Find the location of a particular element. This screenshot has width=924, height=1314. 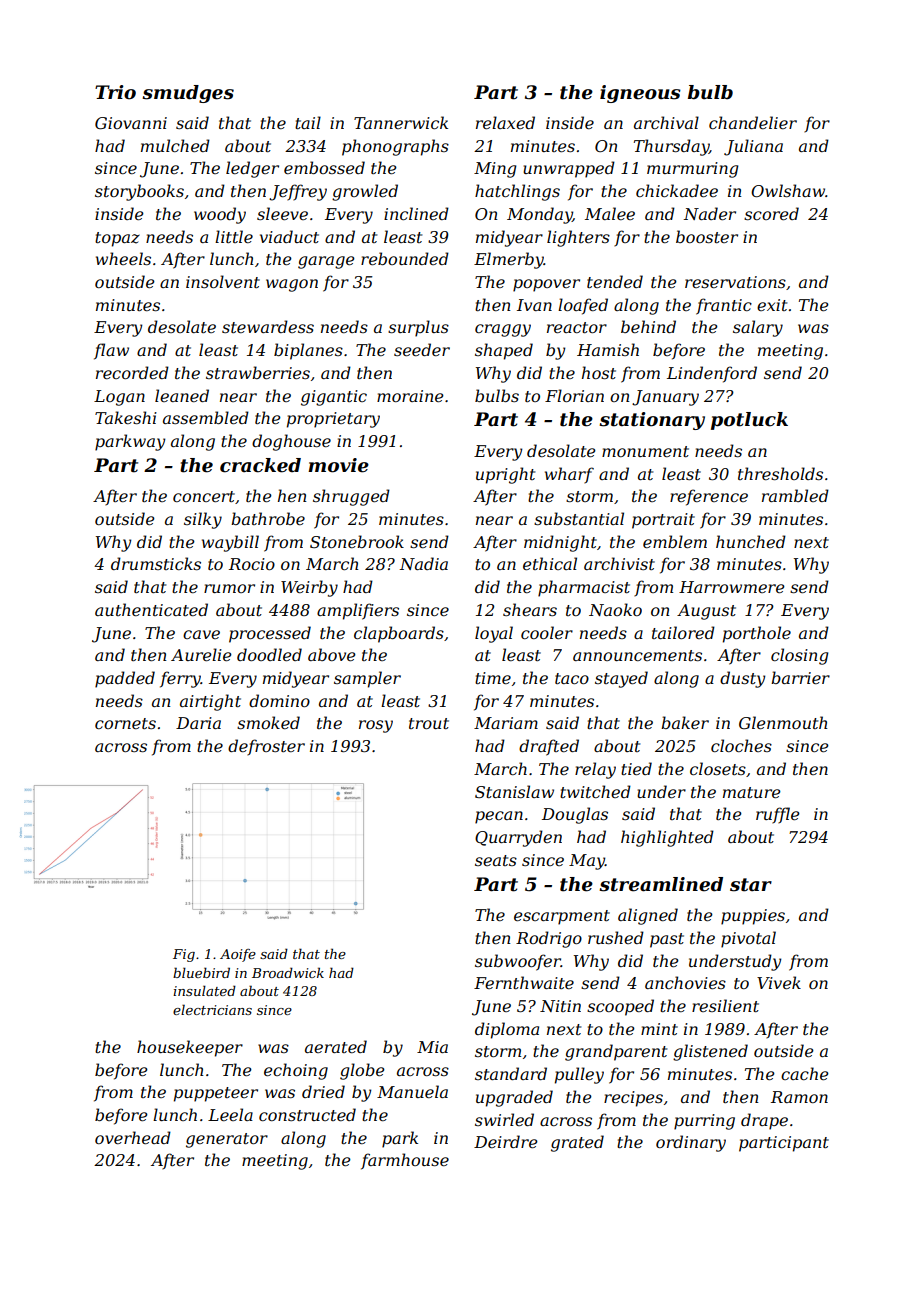

salary is located at coordinates (758, 328).
